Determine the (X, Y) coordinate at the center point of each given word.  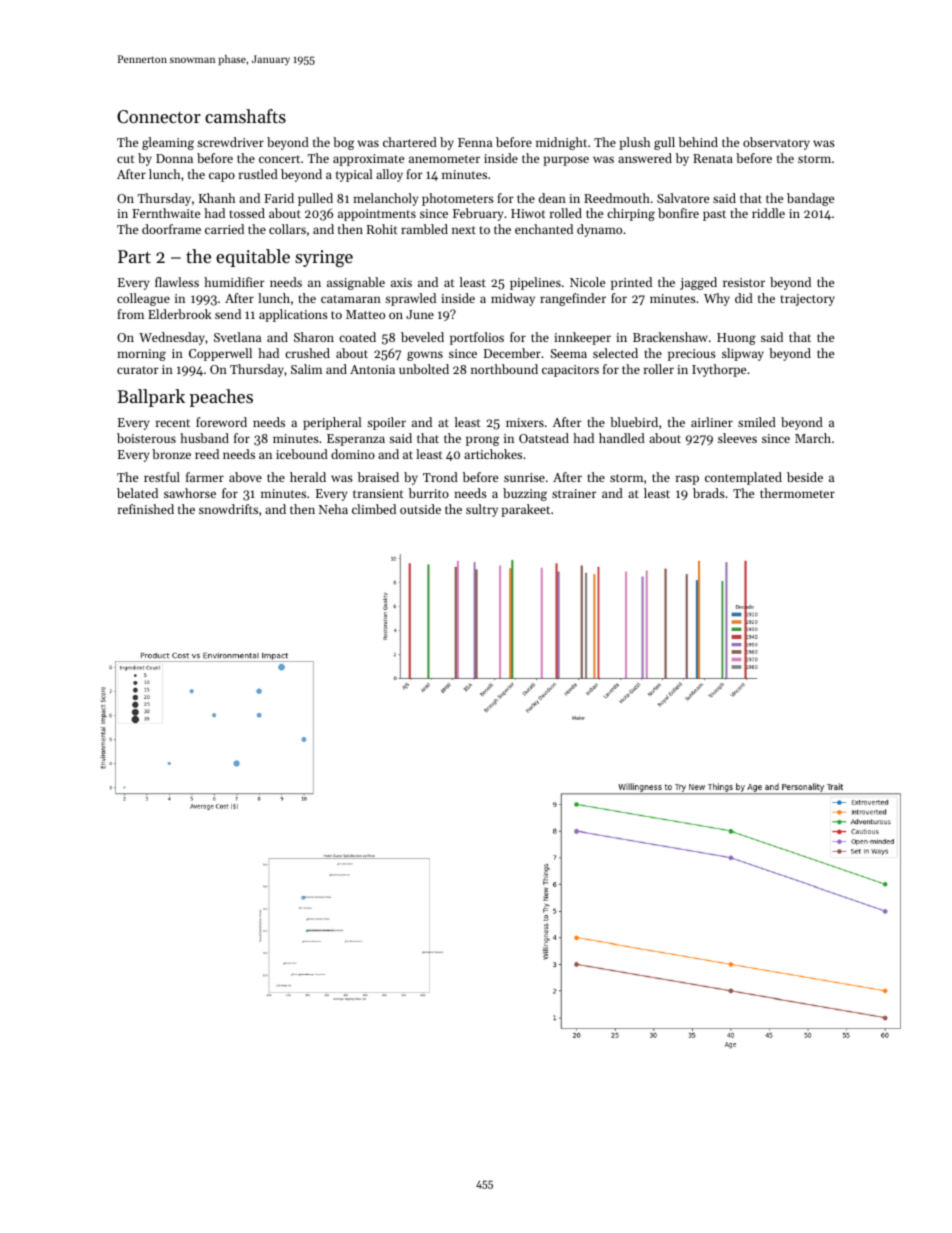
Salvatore (683, 198)
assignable (356, 283)
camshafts (245, 116)
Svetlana (237, 337)
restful (162, 477)
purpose (566, 161)
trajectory (808, 300)
